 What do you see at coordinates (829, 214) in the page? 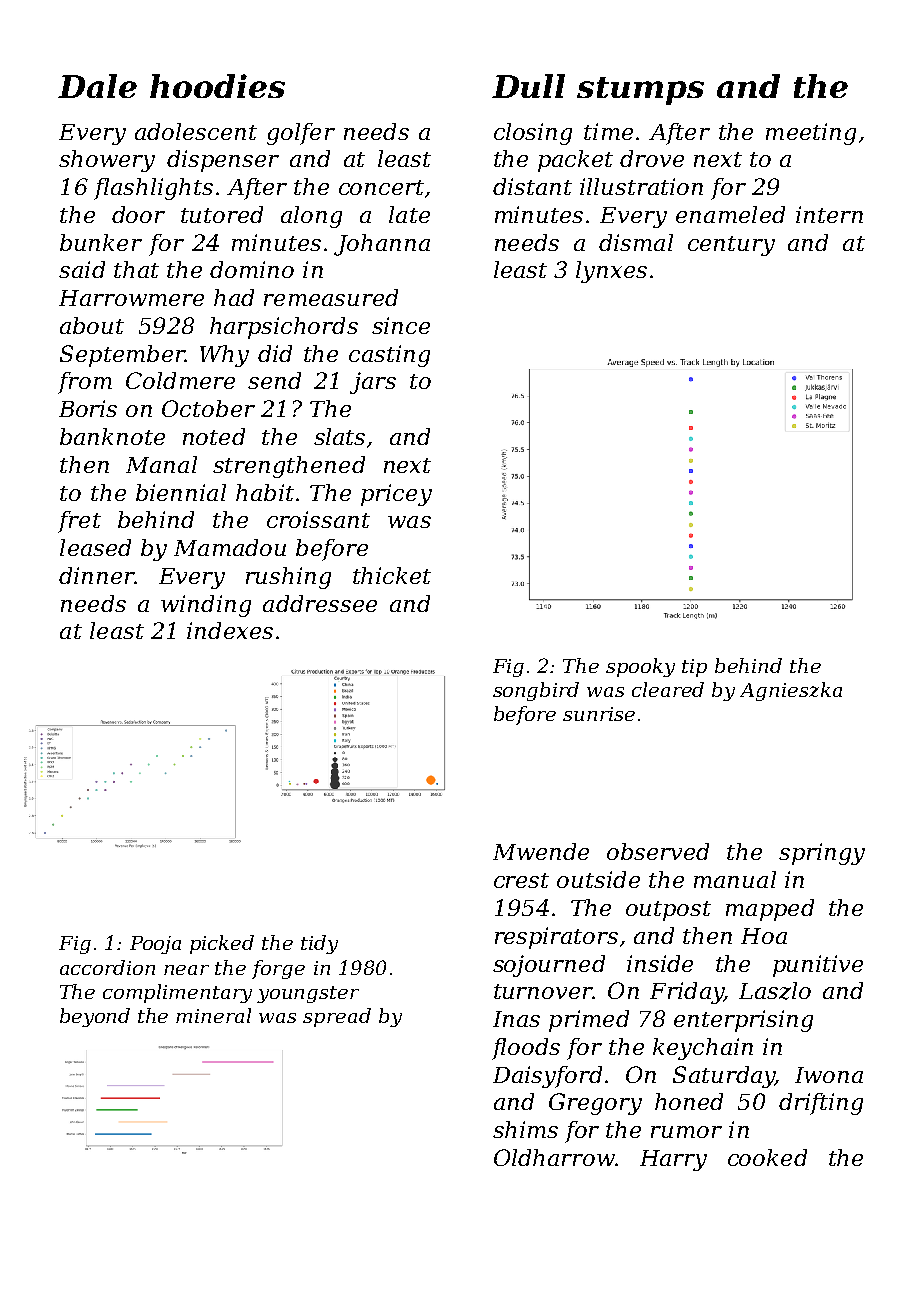
I see `intern` at bounding box center [829, 214].
